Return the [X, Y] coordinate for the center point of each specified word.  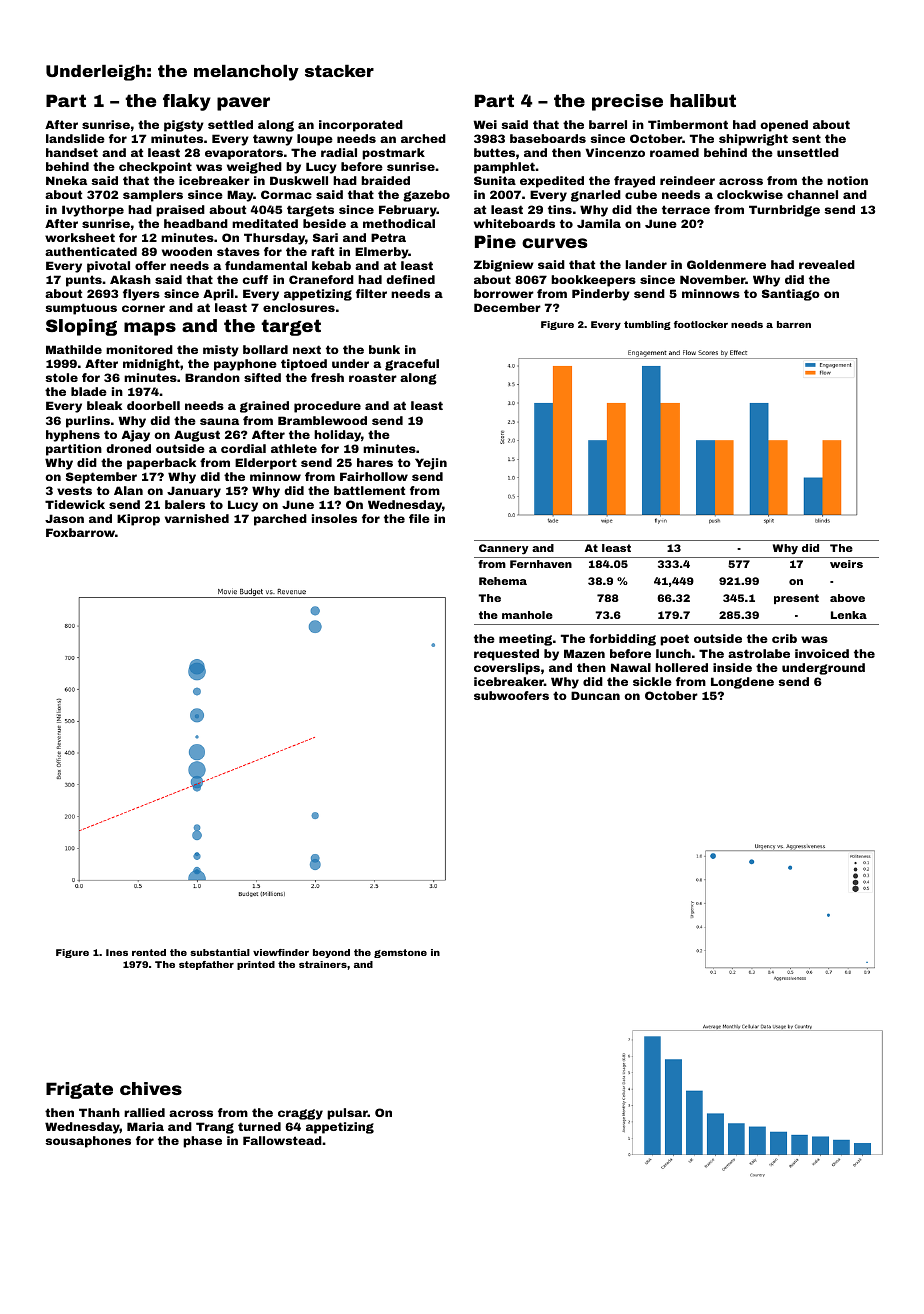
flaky [187, 102]
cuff [255, 279]
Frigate [79, 1090]
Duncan [595, 695]
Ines [117, 952]
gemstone [400, 953]
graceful [412, 365]
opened [784, 126]
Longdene [742, 683]
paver [243, 104]
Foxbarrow [80, 532]
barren [794, 324]
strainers [323, 964]
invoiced [822, 653]
